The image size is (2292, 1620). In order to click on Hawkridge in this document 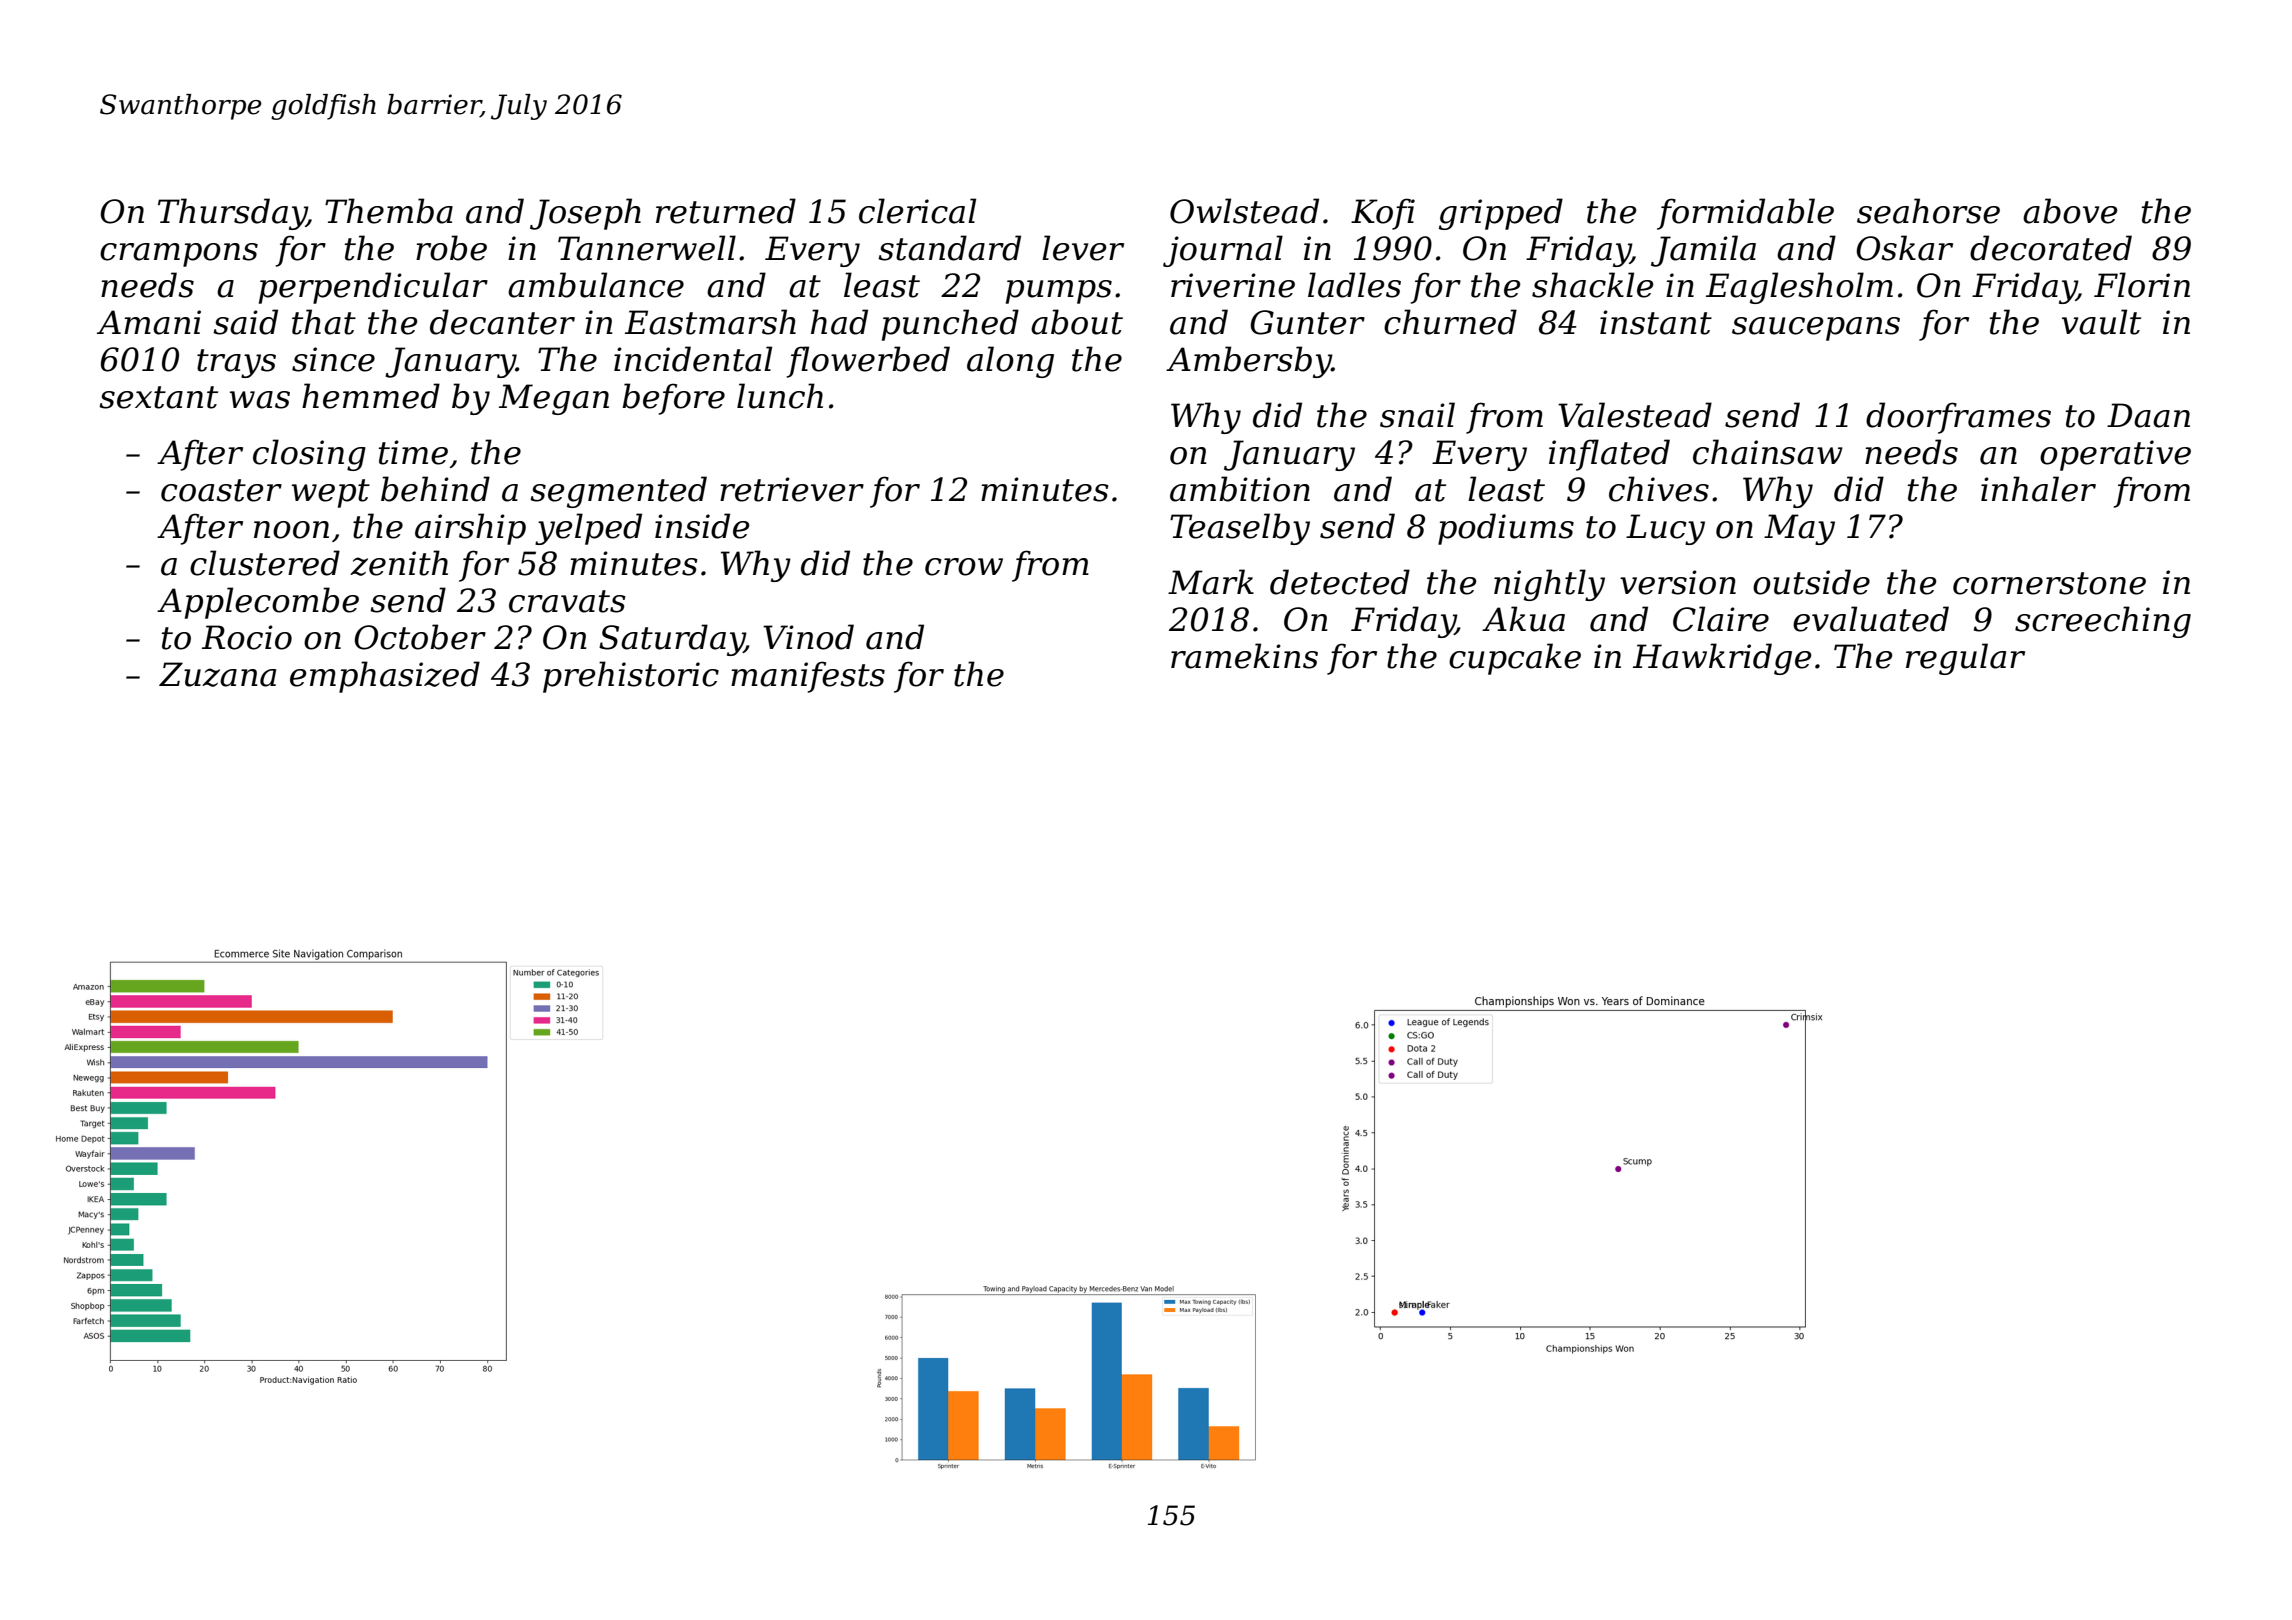, I will do `click(1722, 659)`.
